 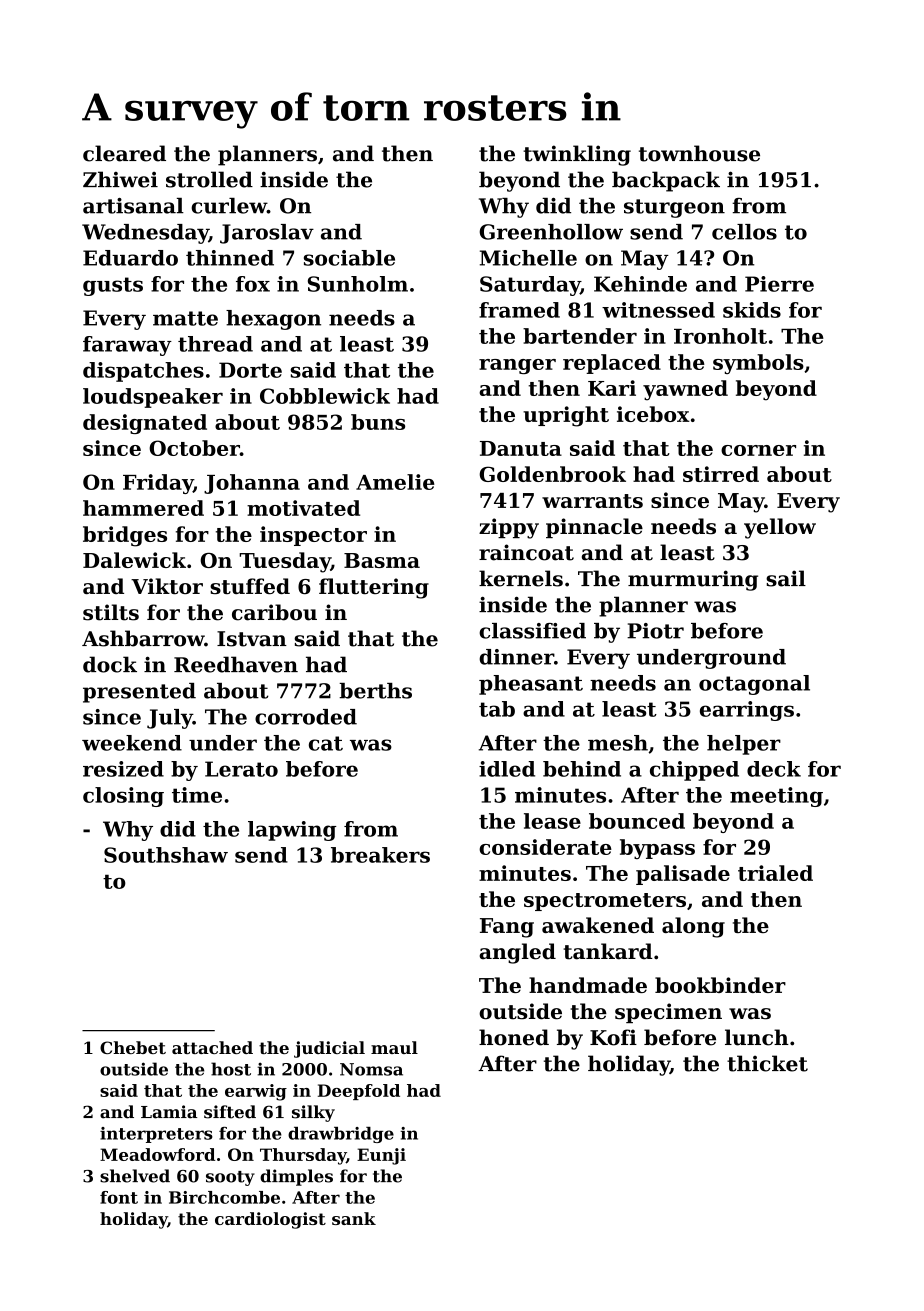 What do you see at coordinates (111, 612) in the image?
I see `stilts` at bounding box center [111, 612].
